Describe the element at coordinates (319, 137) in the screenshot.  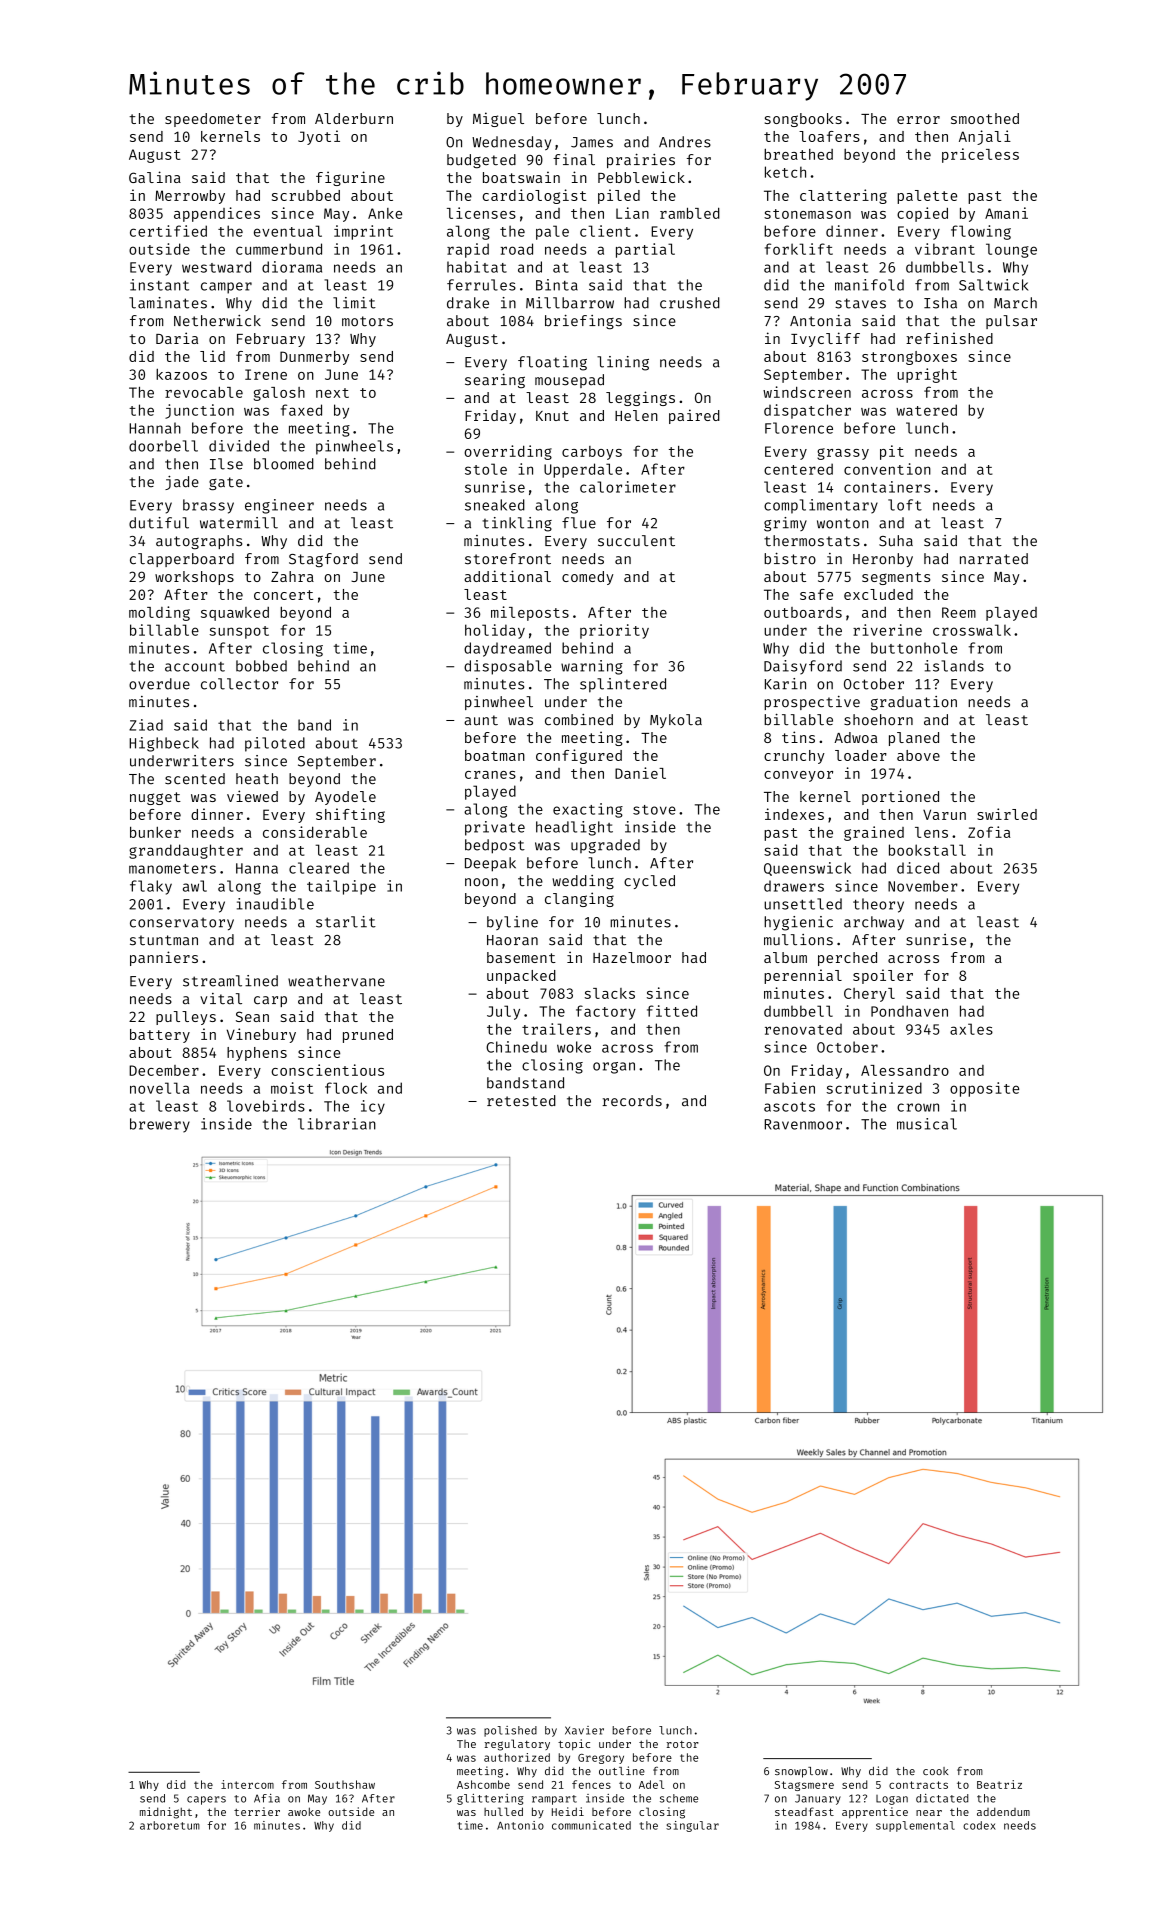
I see `Jyoti` at that location.
